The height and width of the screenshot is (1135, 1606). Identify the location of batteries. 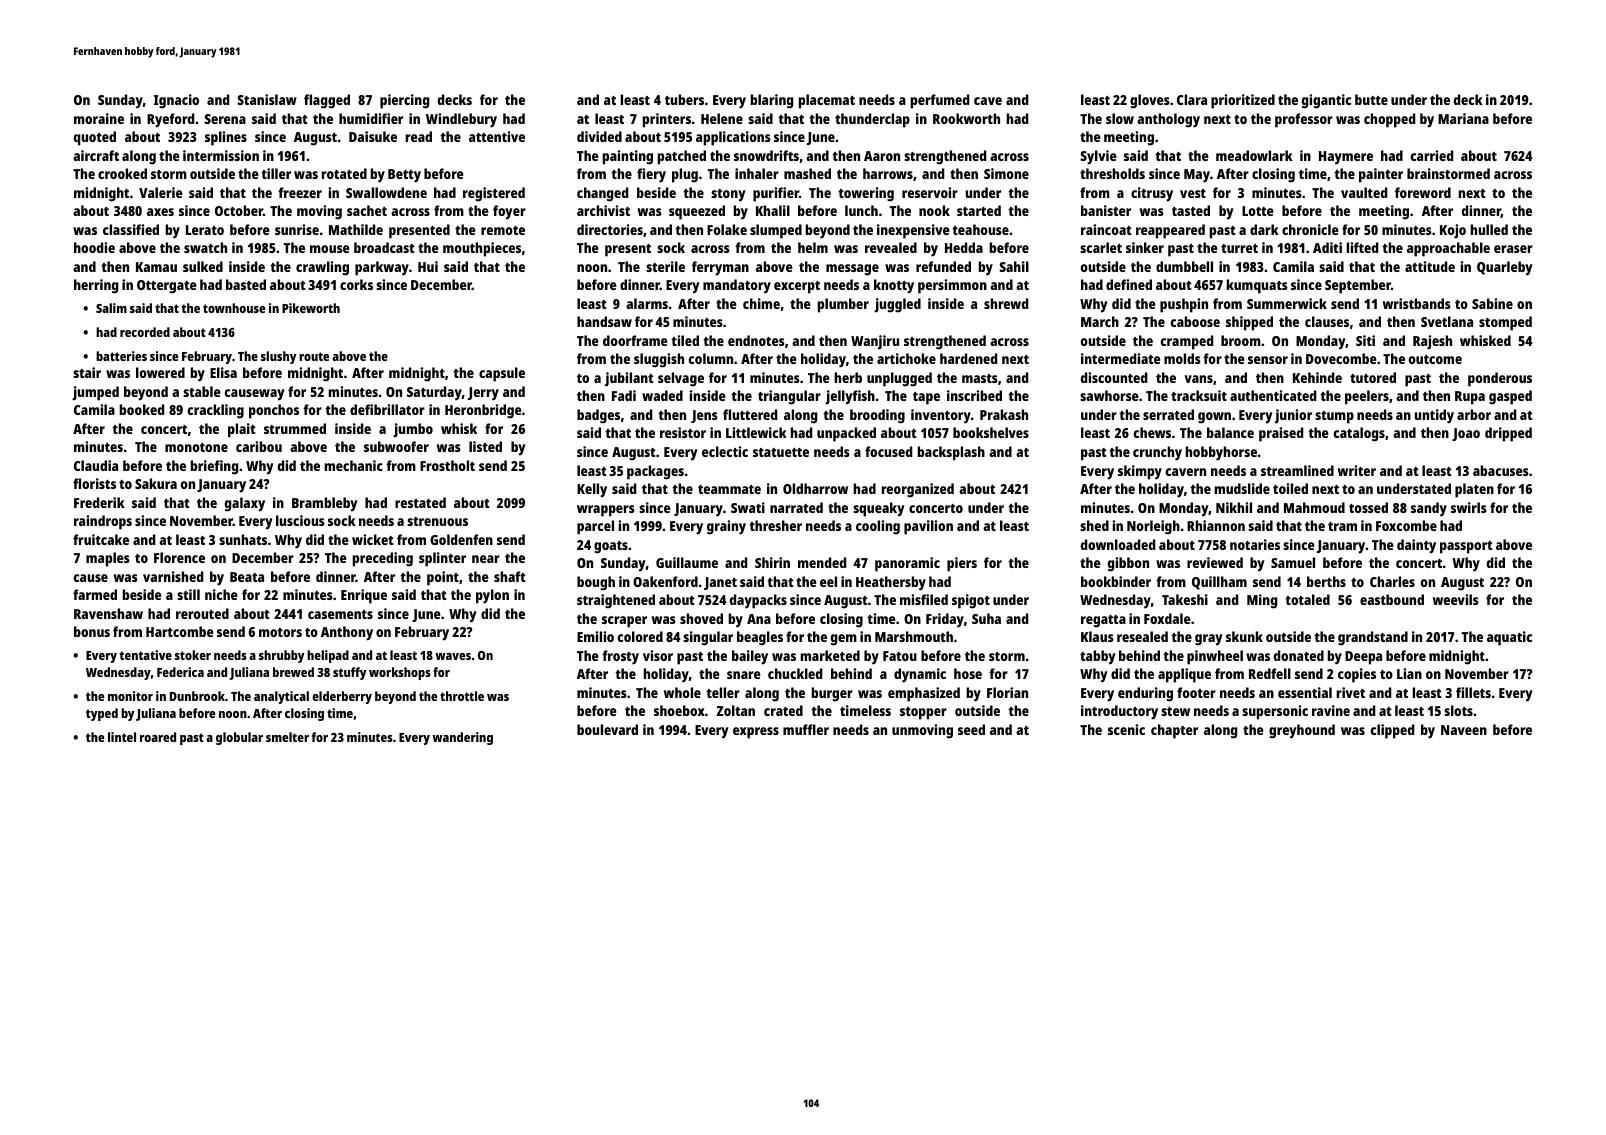
(121, 356).
